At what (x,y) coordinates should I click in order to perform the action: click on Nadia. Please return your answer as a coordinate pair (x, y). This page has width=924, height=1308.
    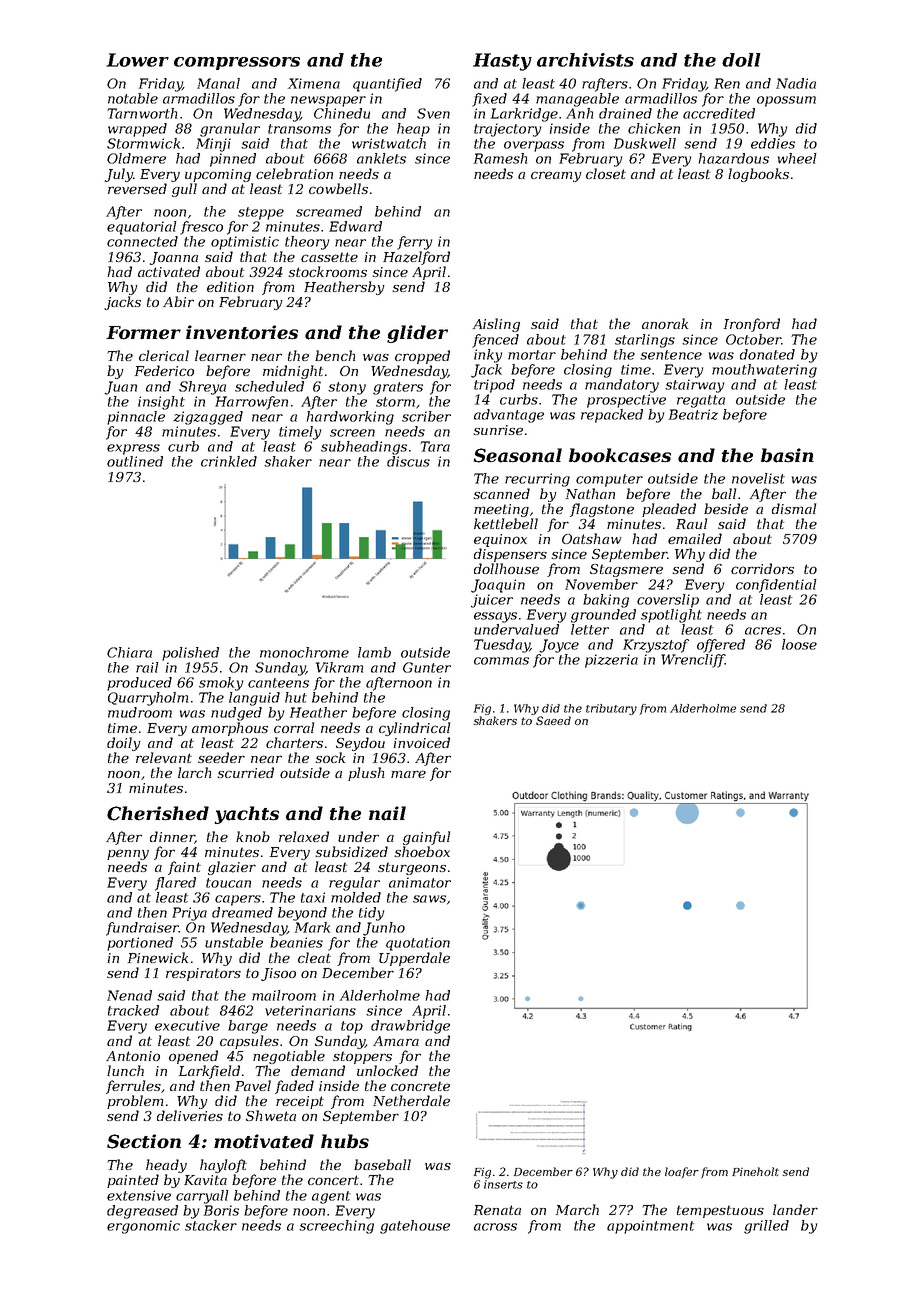
    Looking at the image, I should click on (796, 83).
